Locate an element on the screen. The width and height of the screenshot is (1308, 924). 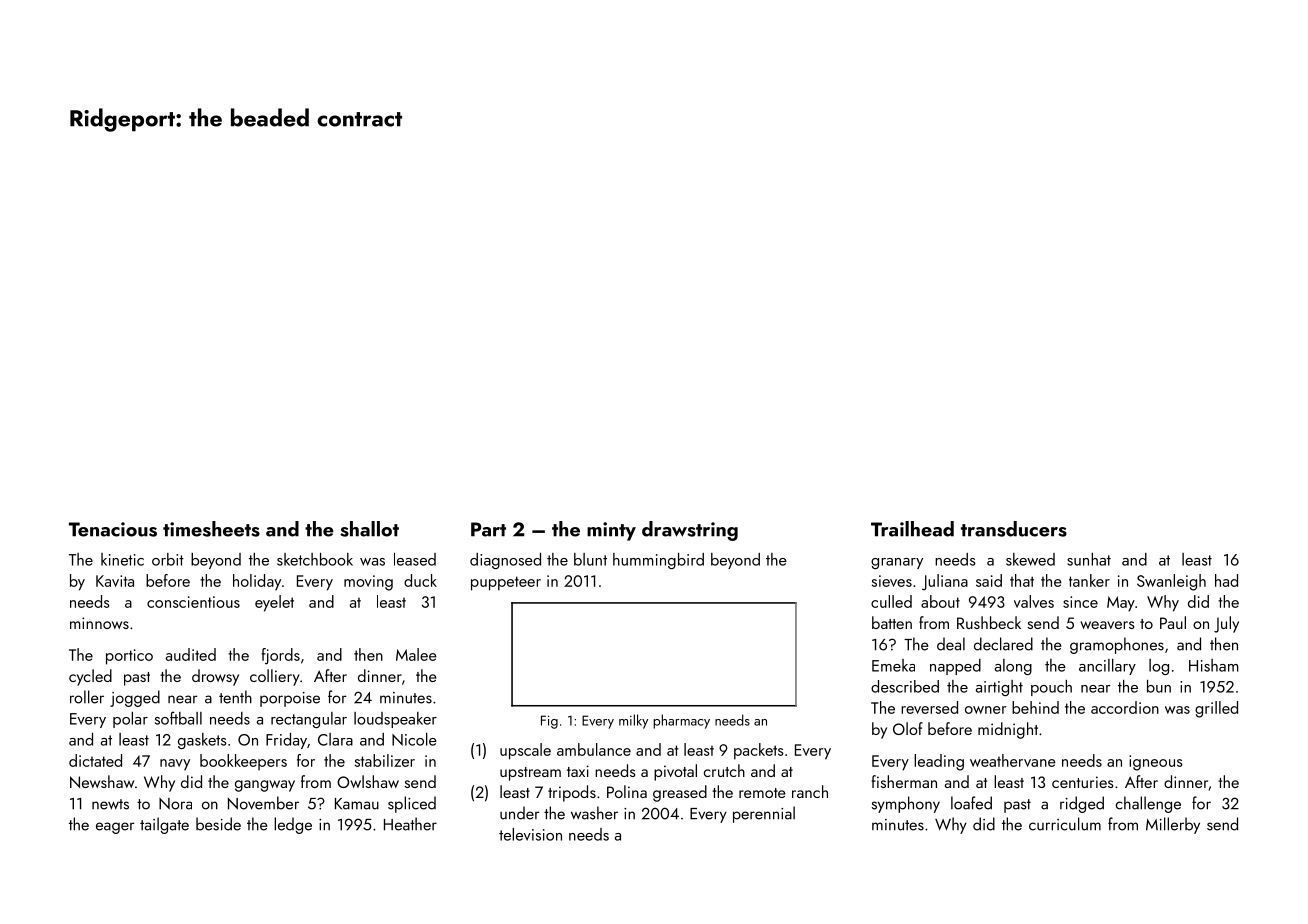
about is located at coordinates (940, 601).
